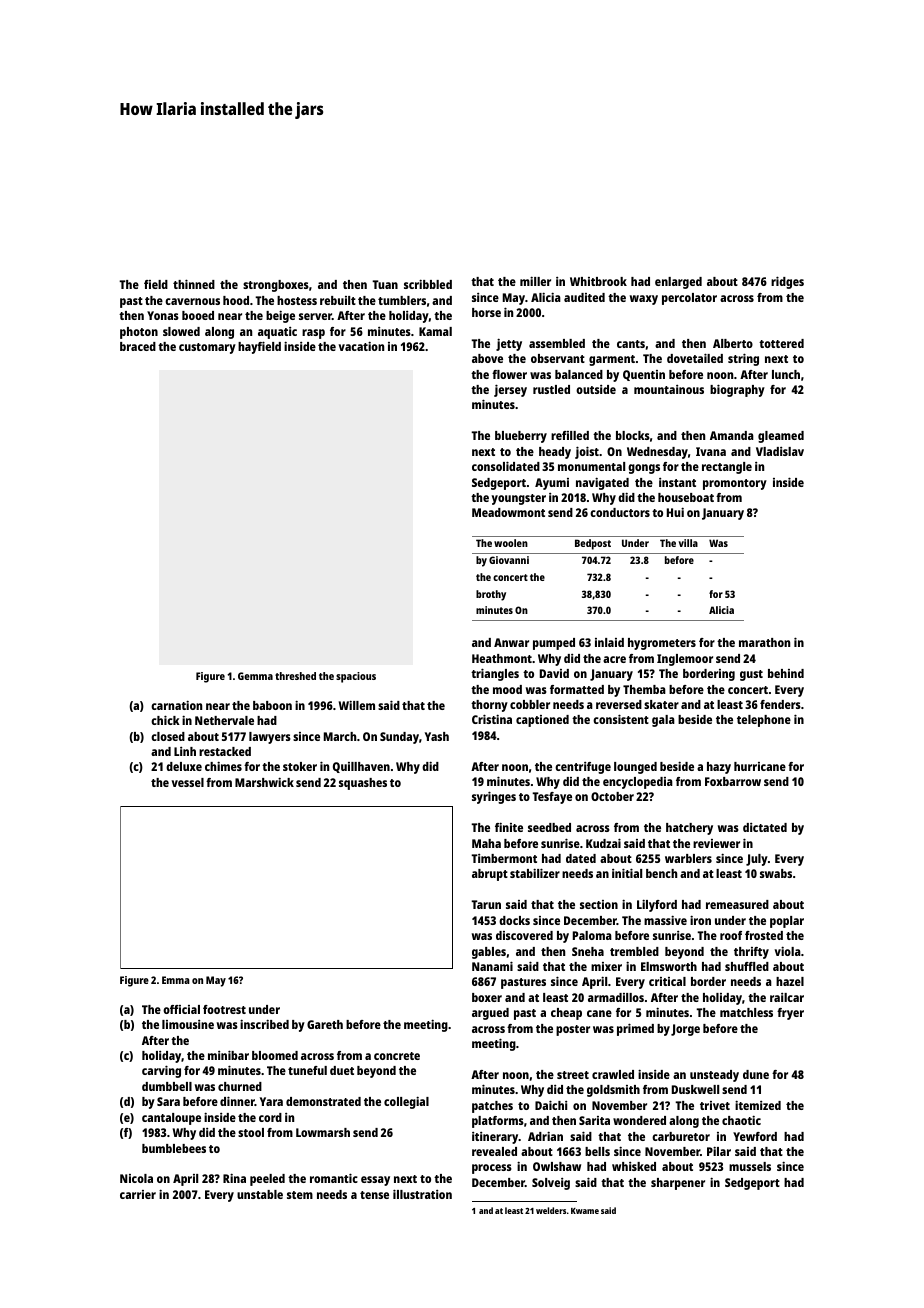  I want to click on unstable, so click(260, 1194).
